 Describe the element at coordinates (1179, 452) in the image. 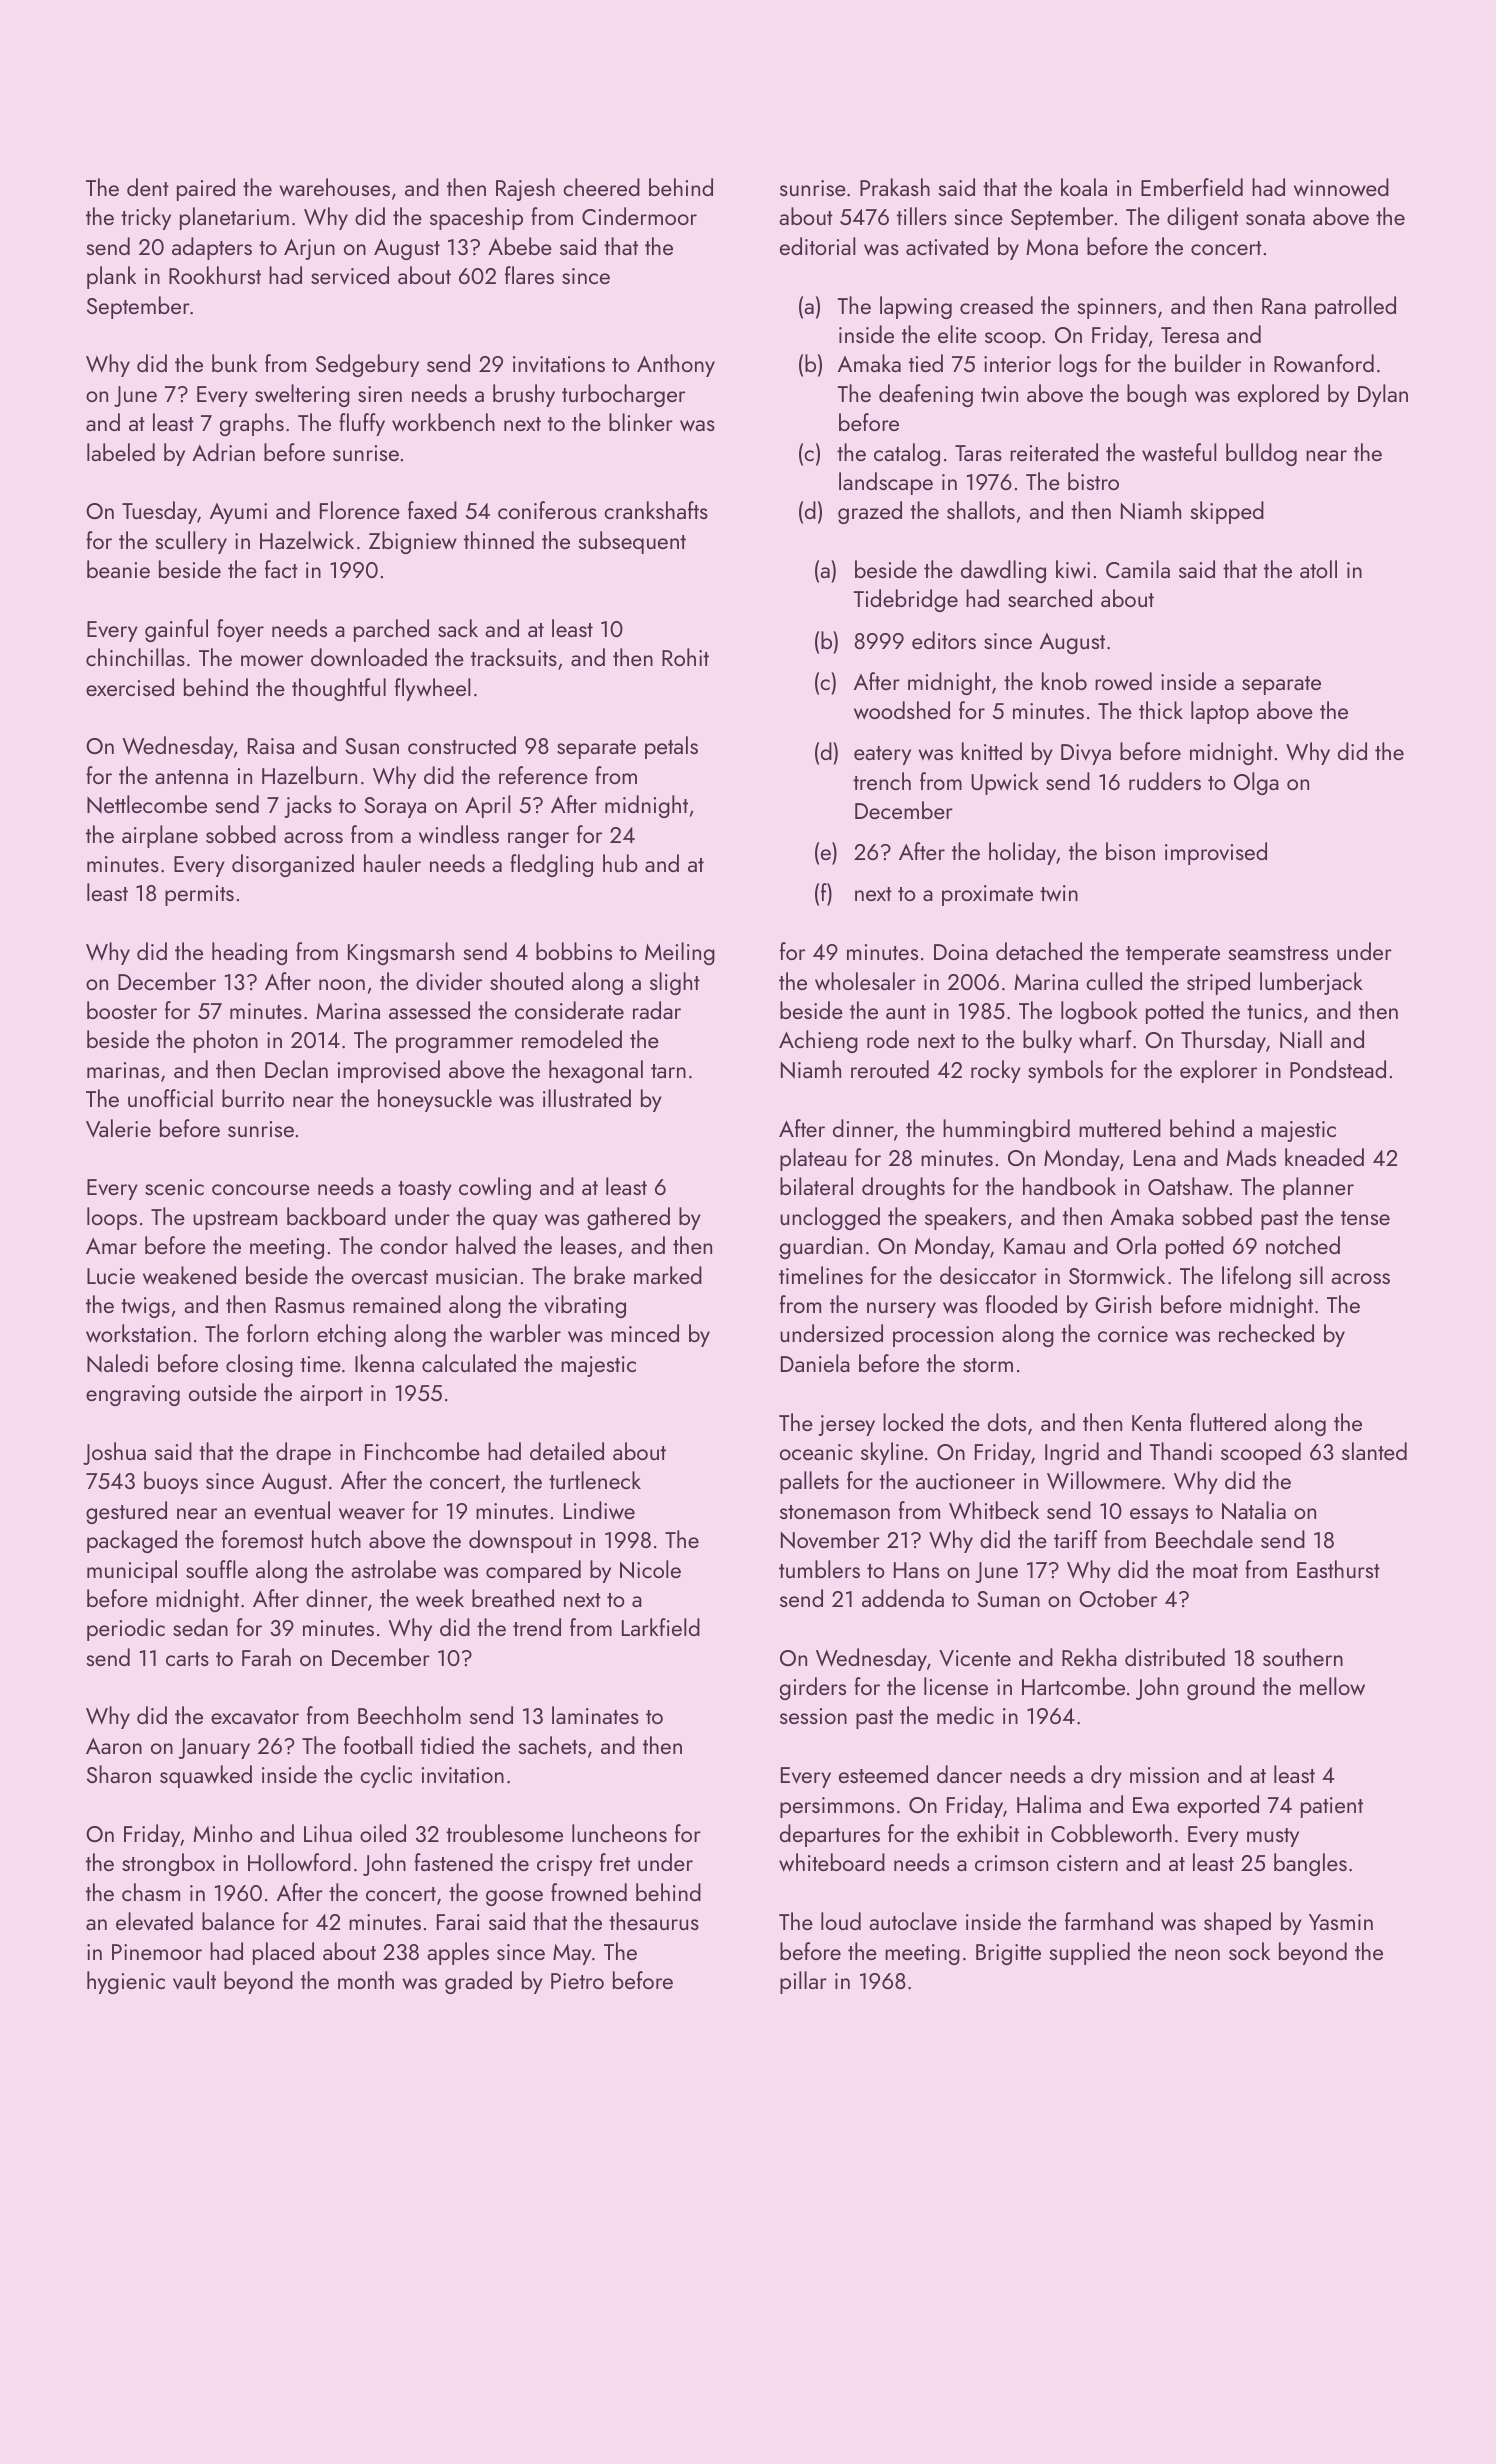

I see `wasteful` at that location.
